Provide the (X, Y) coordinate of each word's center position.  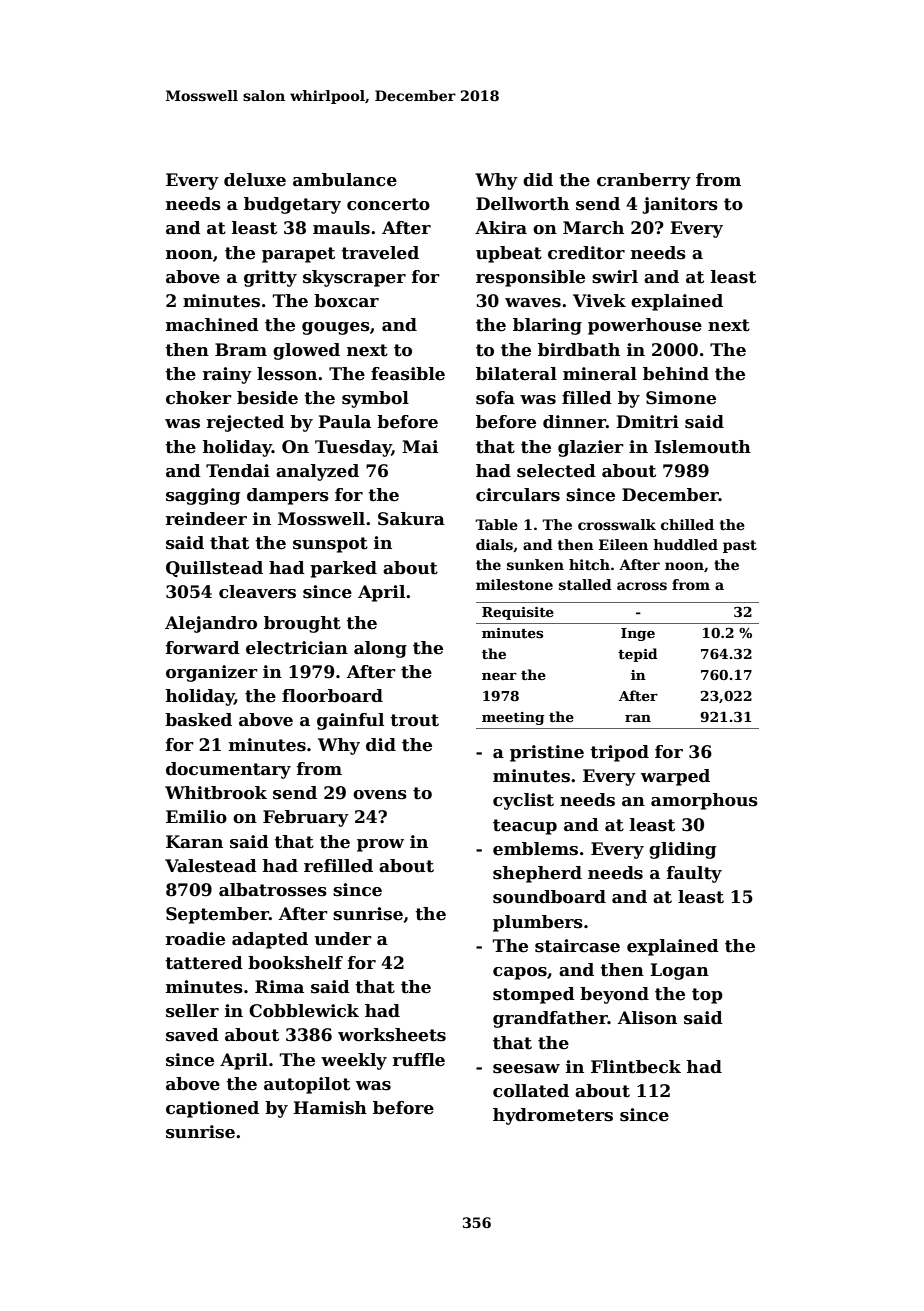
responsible (530, 278)
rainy (227, 375)
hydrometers (553, 1116)
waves (533, 303)
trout (414, 720)
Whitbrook (216, 793)
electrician (297, 648)
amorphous (704, 801)
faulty (694, 874)
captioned (212, 1109)
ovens (380, 795)
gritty (270, 278)
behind (676, 374)
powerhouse (645, 326)
